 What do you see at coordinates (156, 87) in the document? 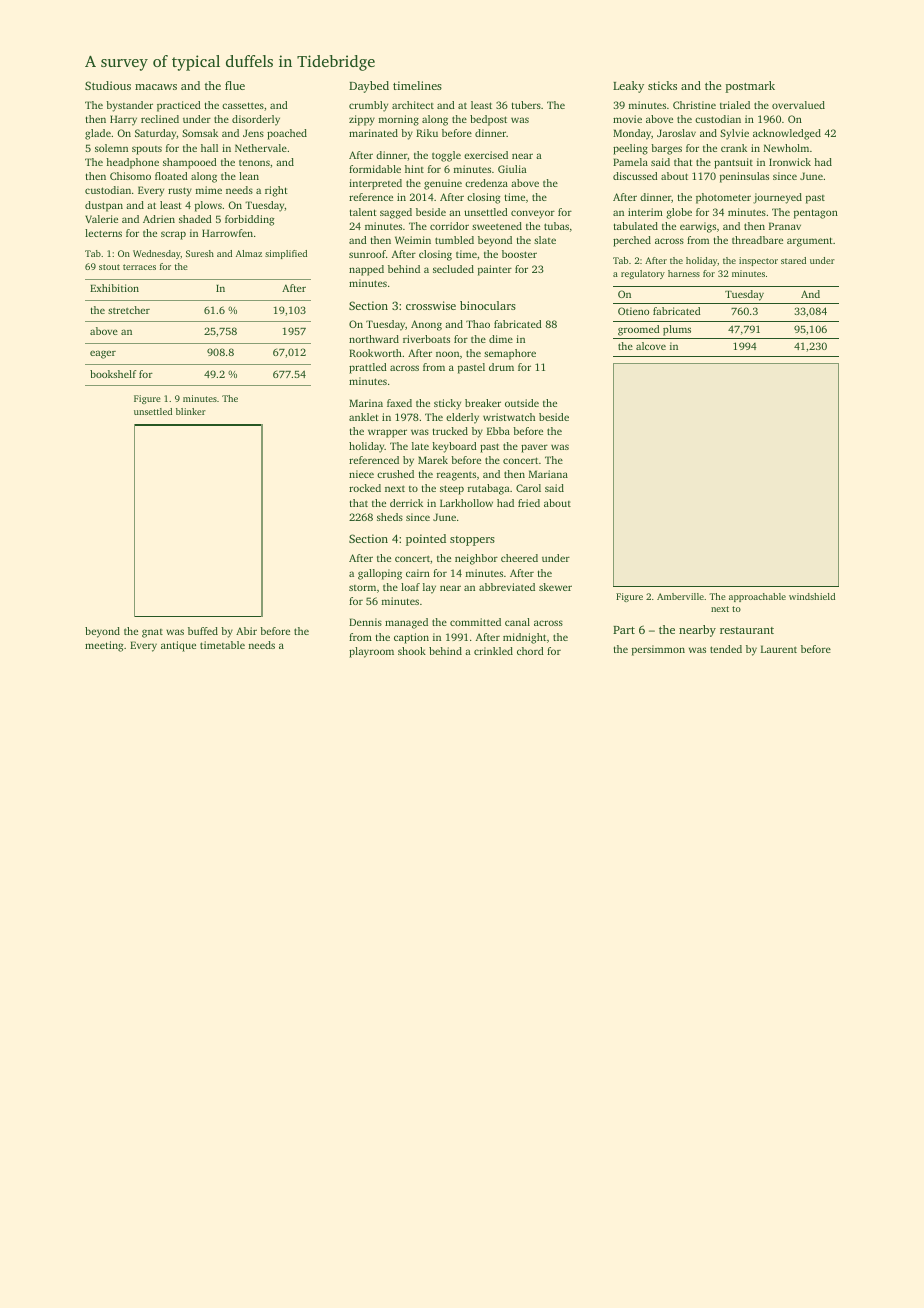
I see `macaws` at bounding box center [156, 87].
